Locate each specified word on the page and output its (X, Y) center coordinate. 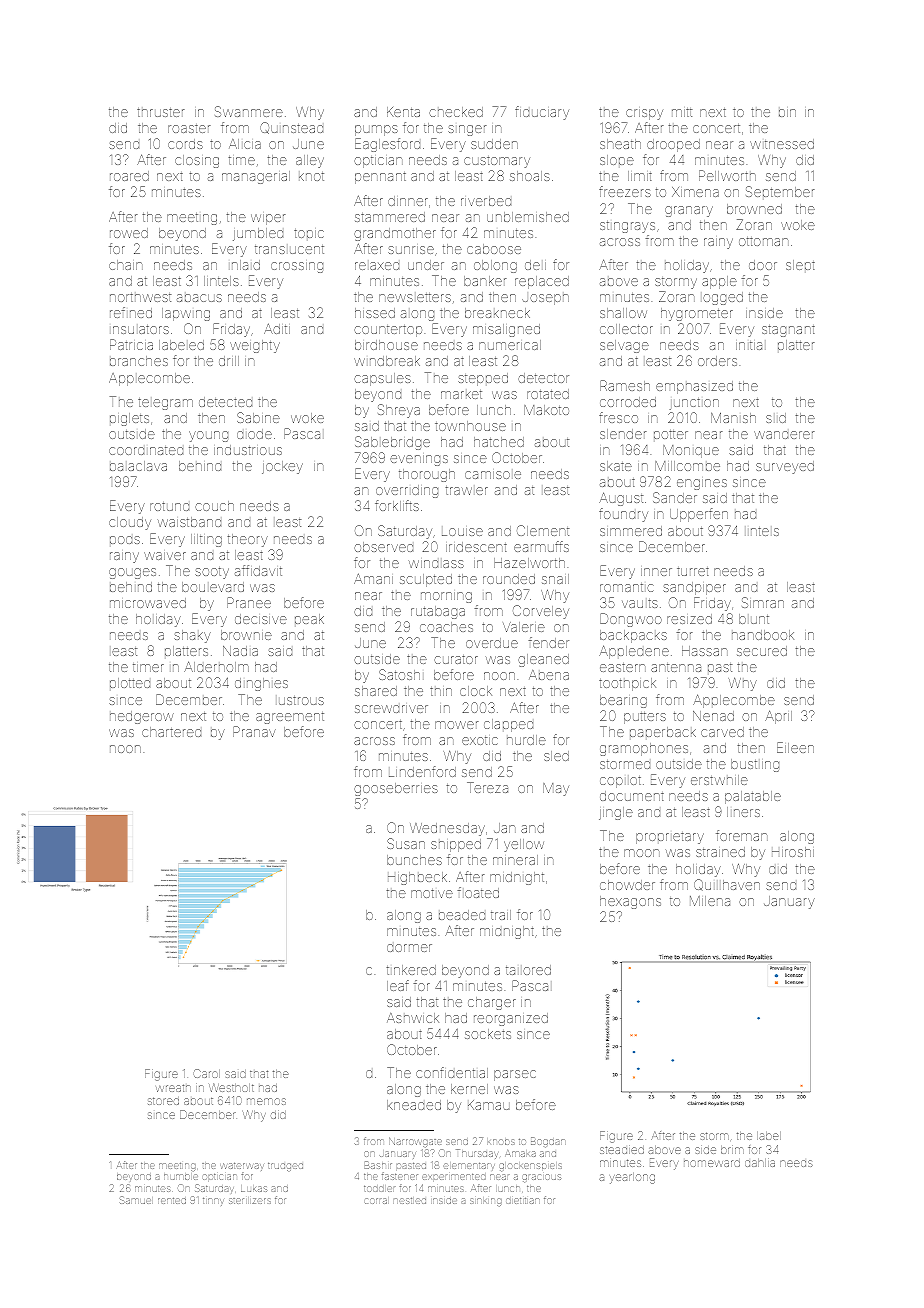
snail (555, 579)
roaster (189, 128)
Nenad (713, 716)
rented (172, 1201)
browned (754, 209)
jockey (282, 467)
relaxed (377, 266)
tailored (528, 970)
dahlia (760, 1163)
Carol (206, 1073)
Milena (710, 901)
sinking (486, 1202)
